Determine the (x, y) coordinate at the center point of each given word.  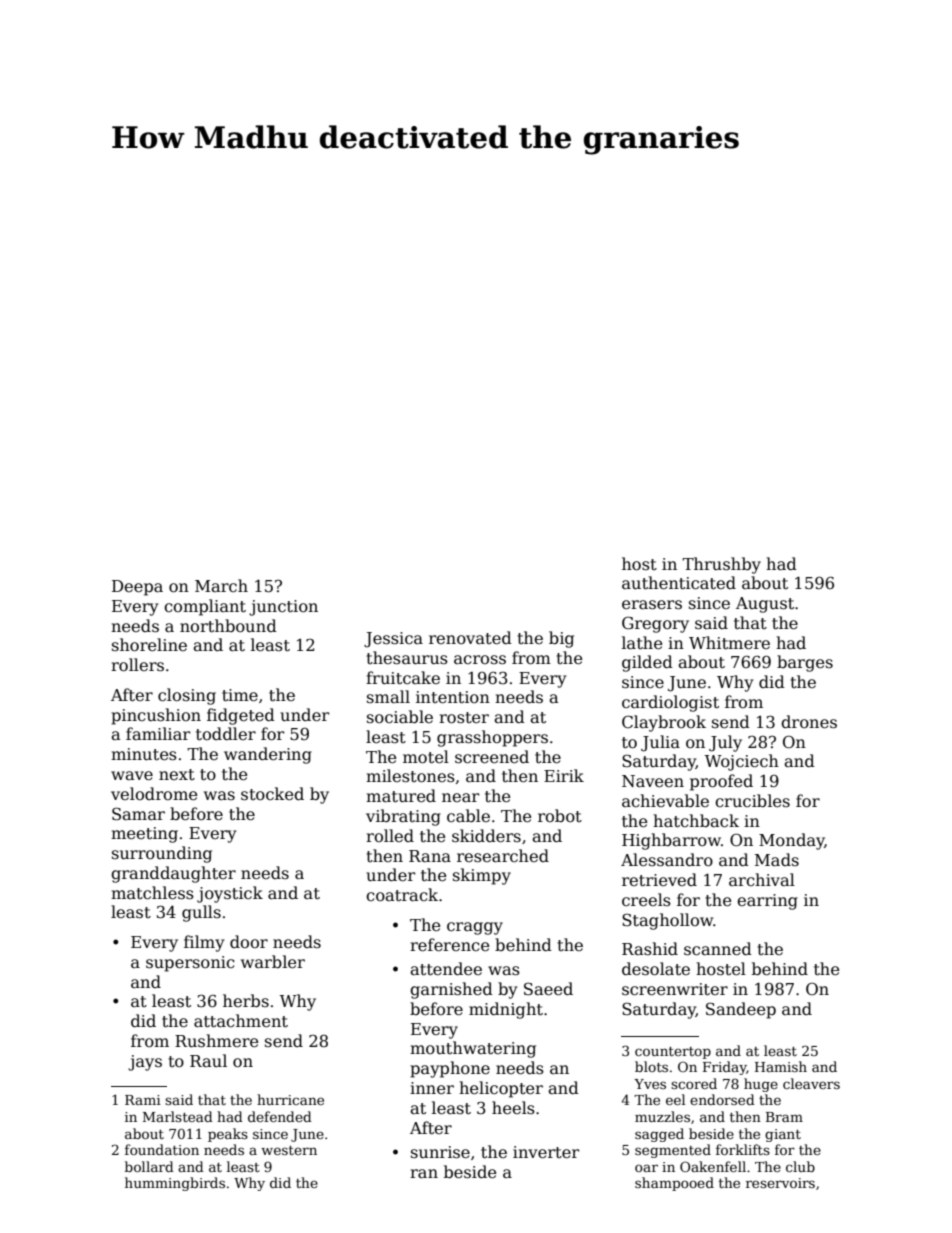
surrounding (162, 854)
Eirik (564, 775)
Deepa (137, 588)
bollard (149, 1166)
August (765, 605)
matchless (152, 893)
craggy (475, 928)
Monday (792, 841)
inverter (546, 1152)
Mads (777, 860)
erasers (652, 605)
